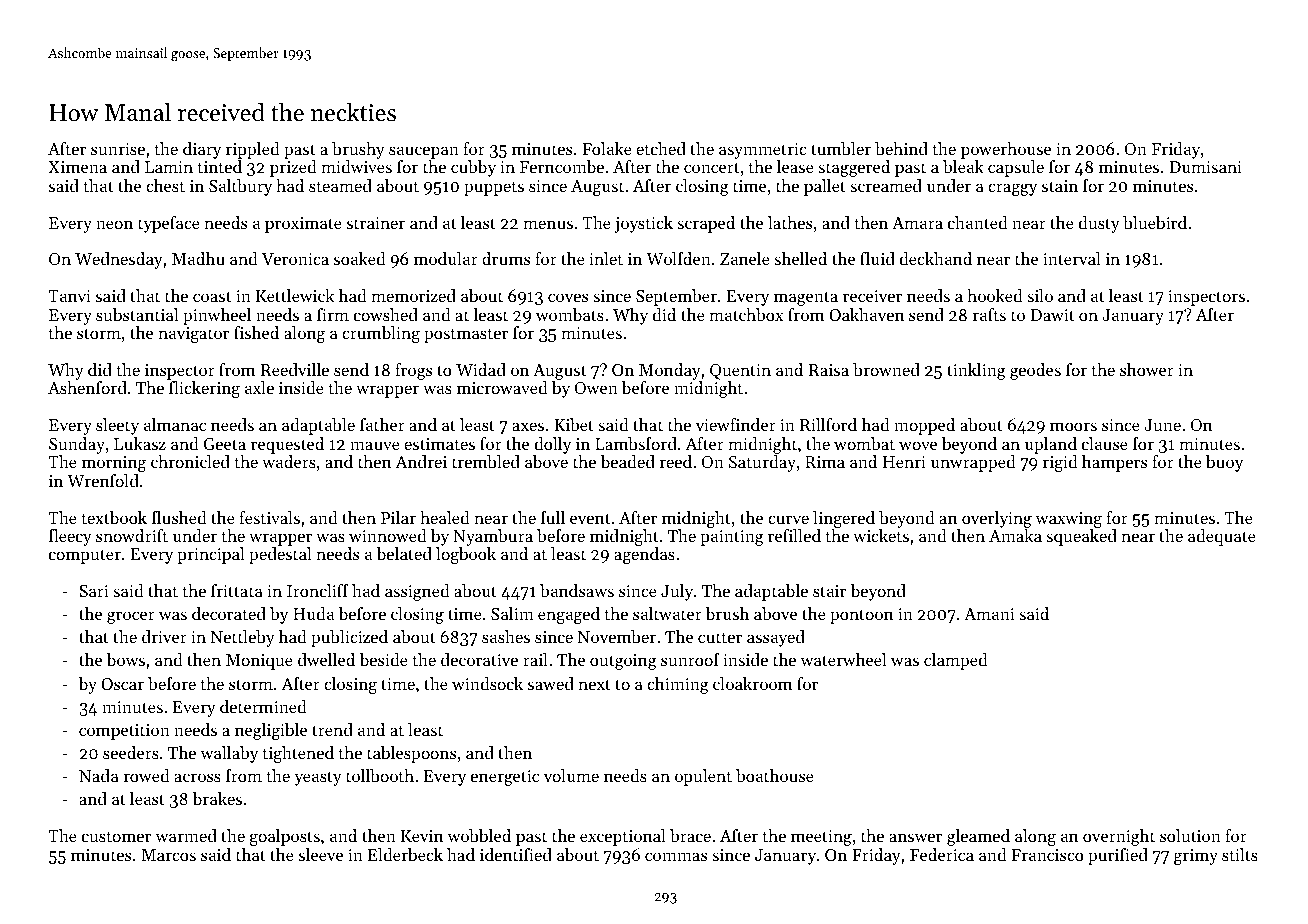  I want to click on Dumisani, so click(1205, 167).
